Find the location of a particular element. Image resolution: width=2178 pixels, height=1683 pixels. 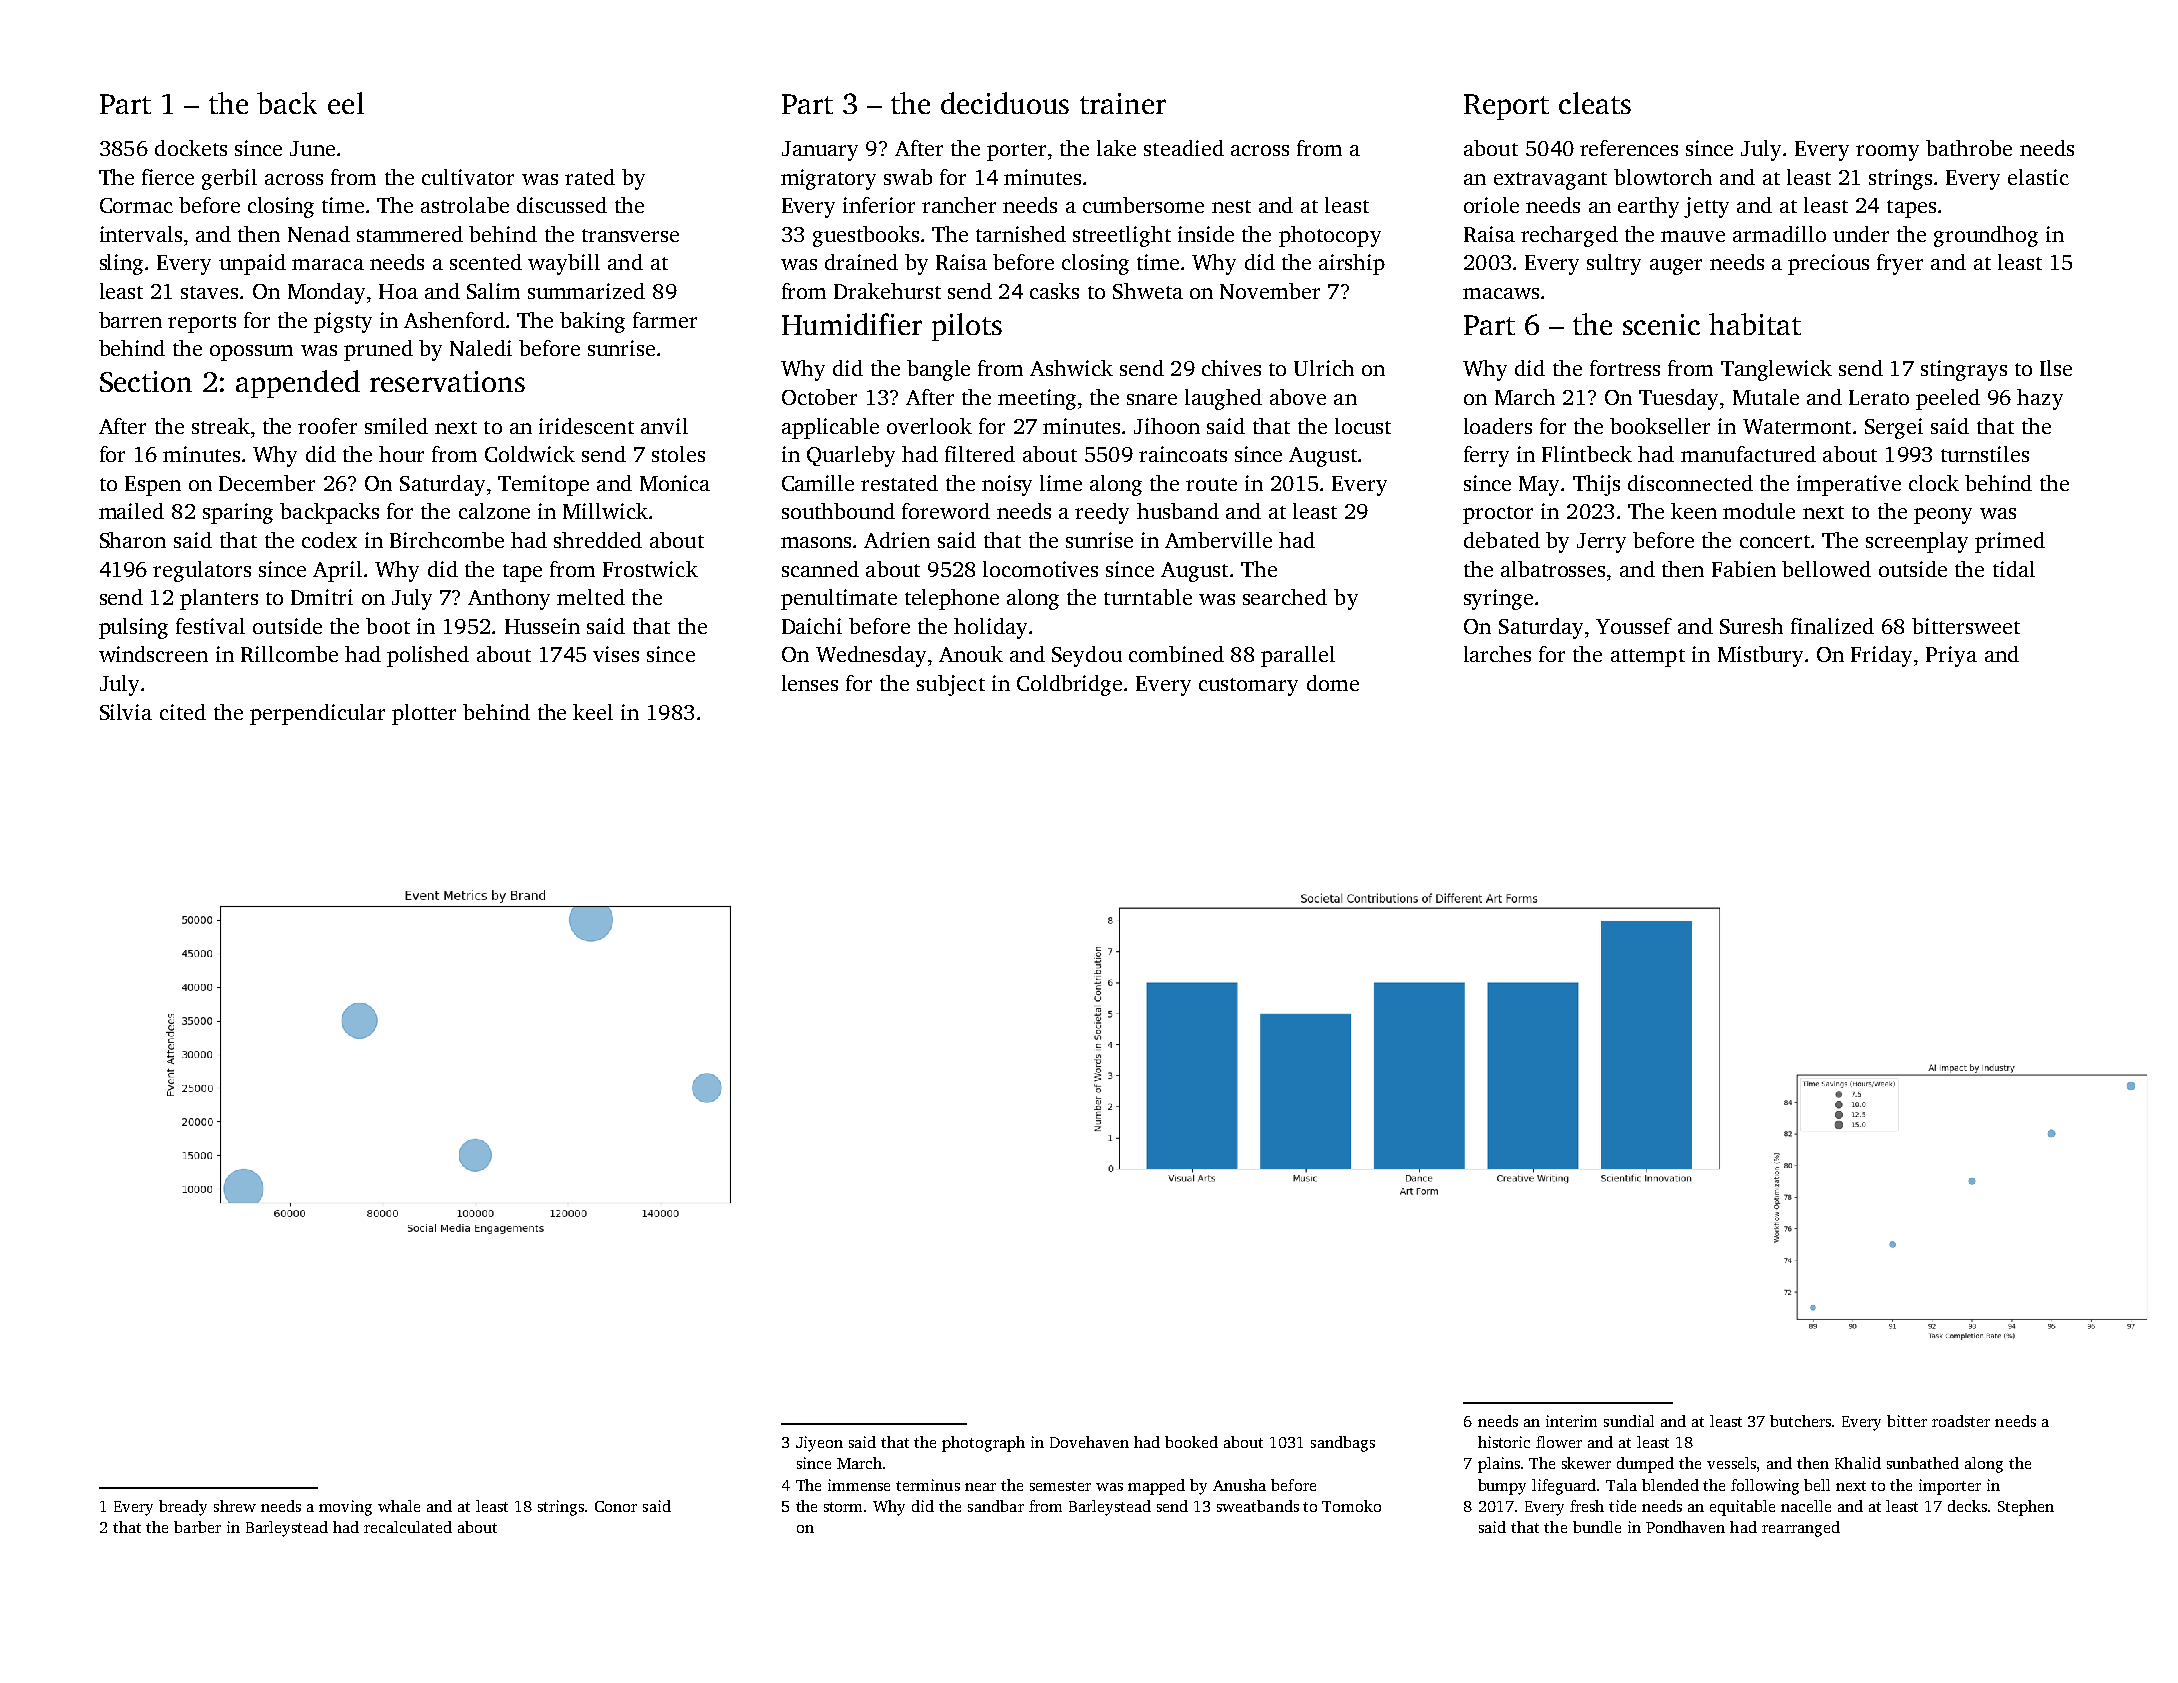

attempt is located at coordinates (1648, 658).
